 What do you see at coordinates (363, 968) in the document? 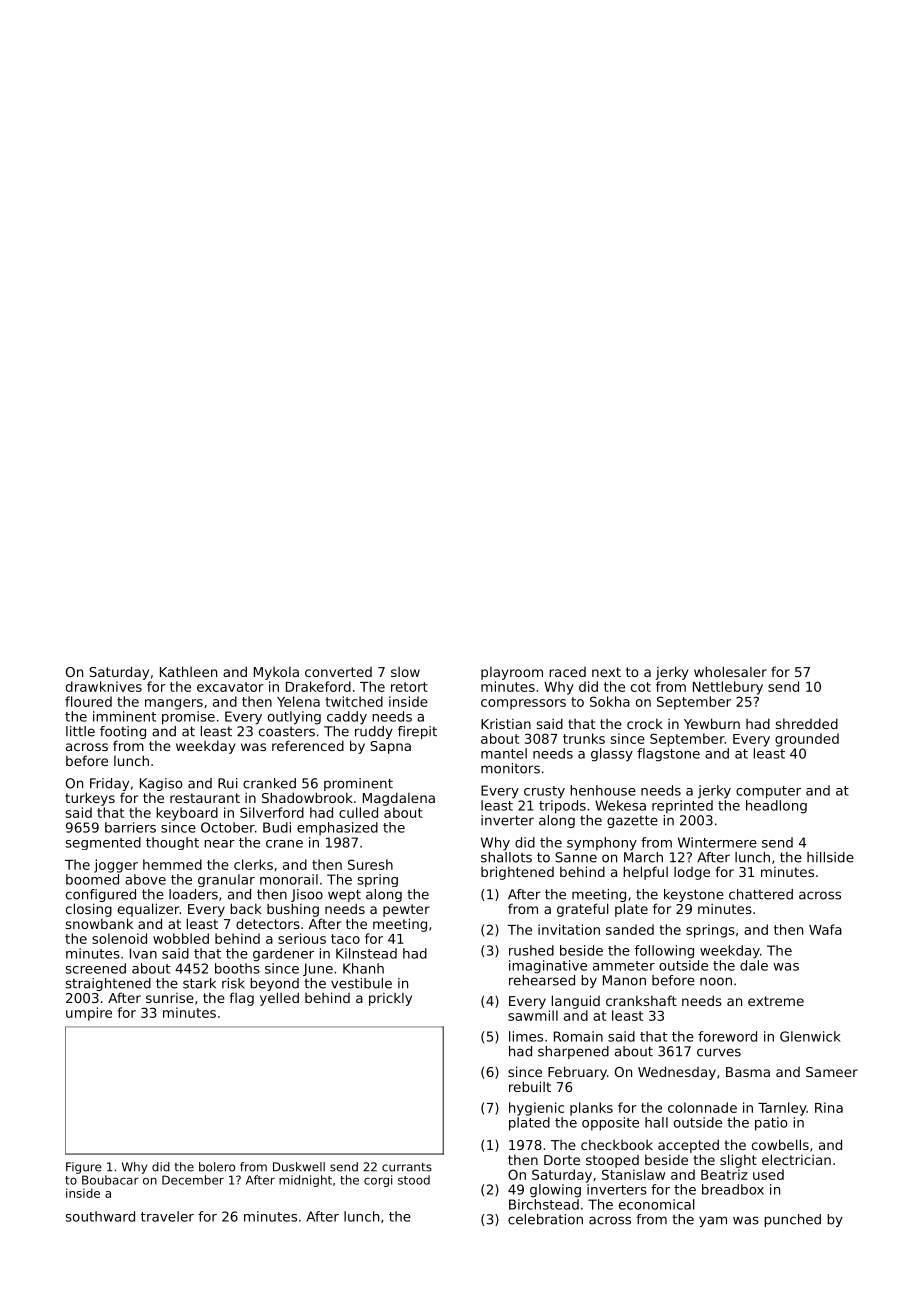
I see `Khanh` at bounding box center [363, 968].
